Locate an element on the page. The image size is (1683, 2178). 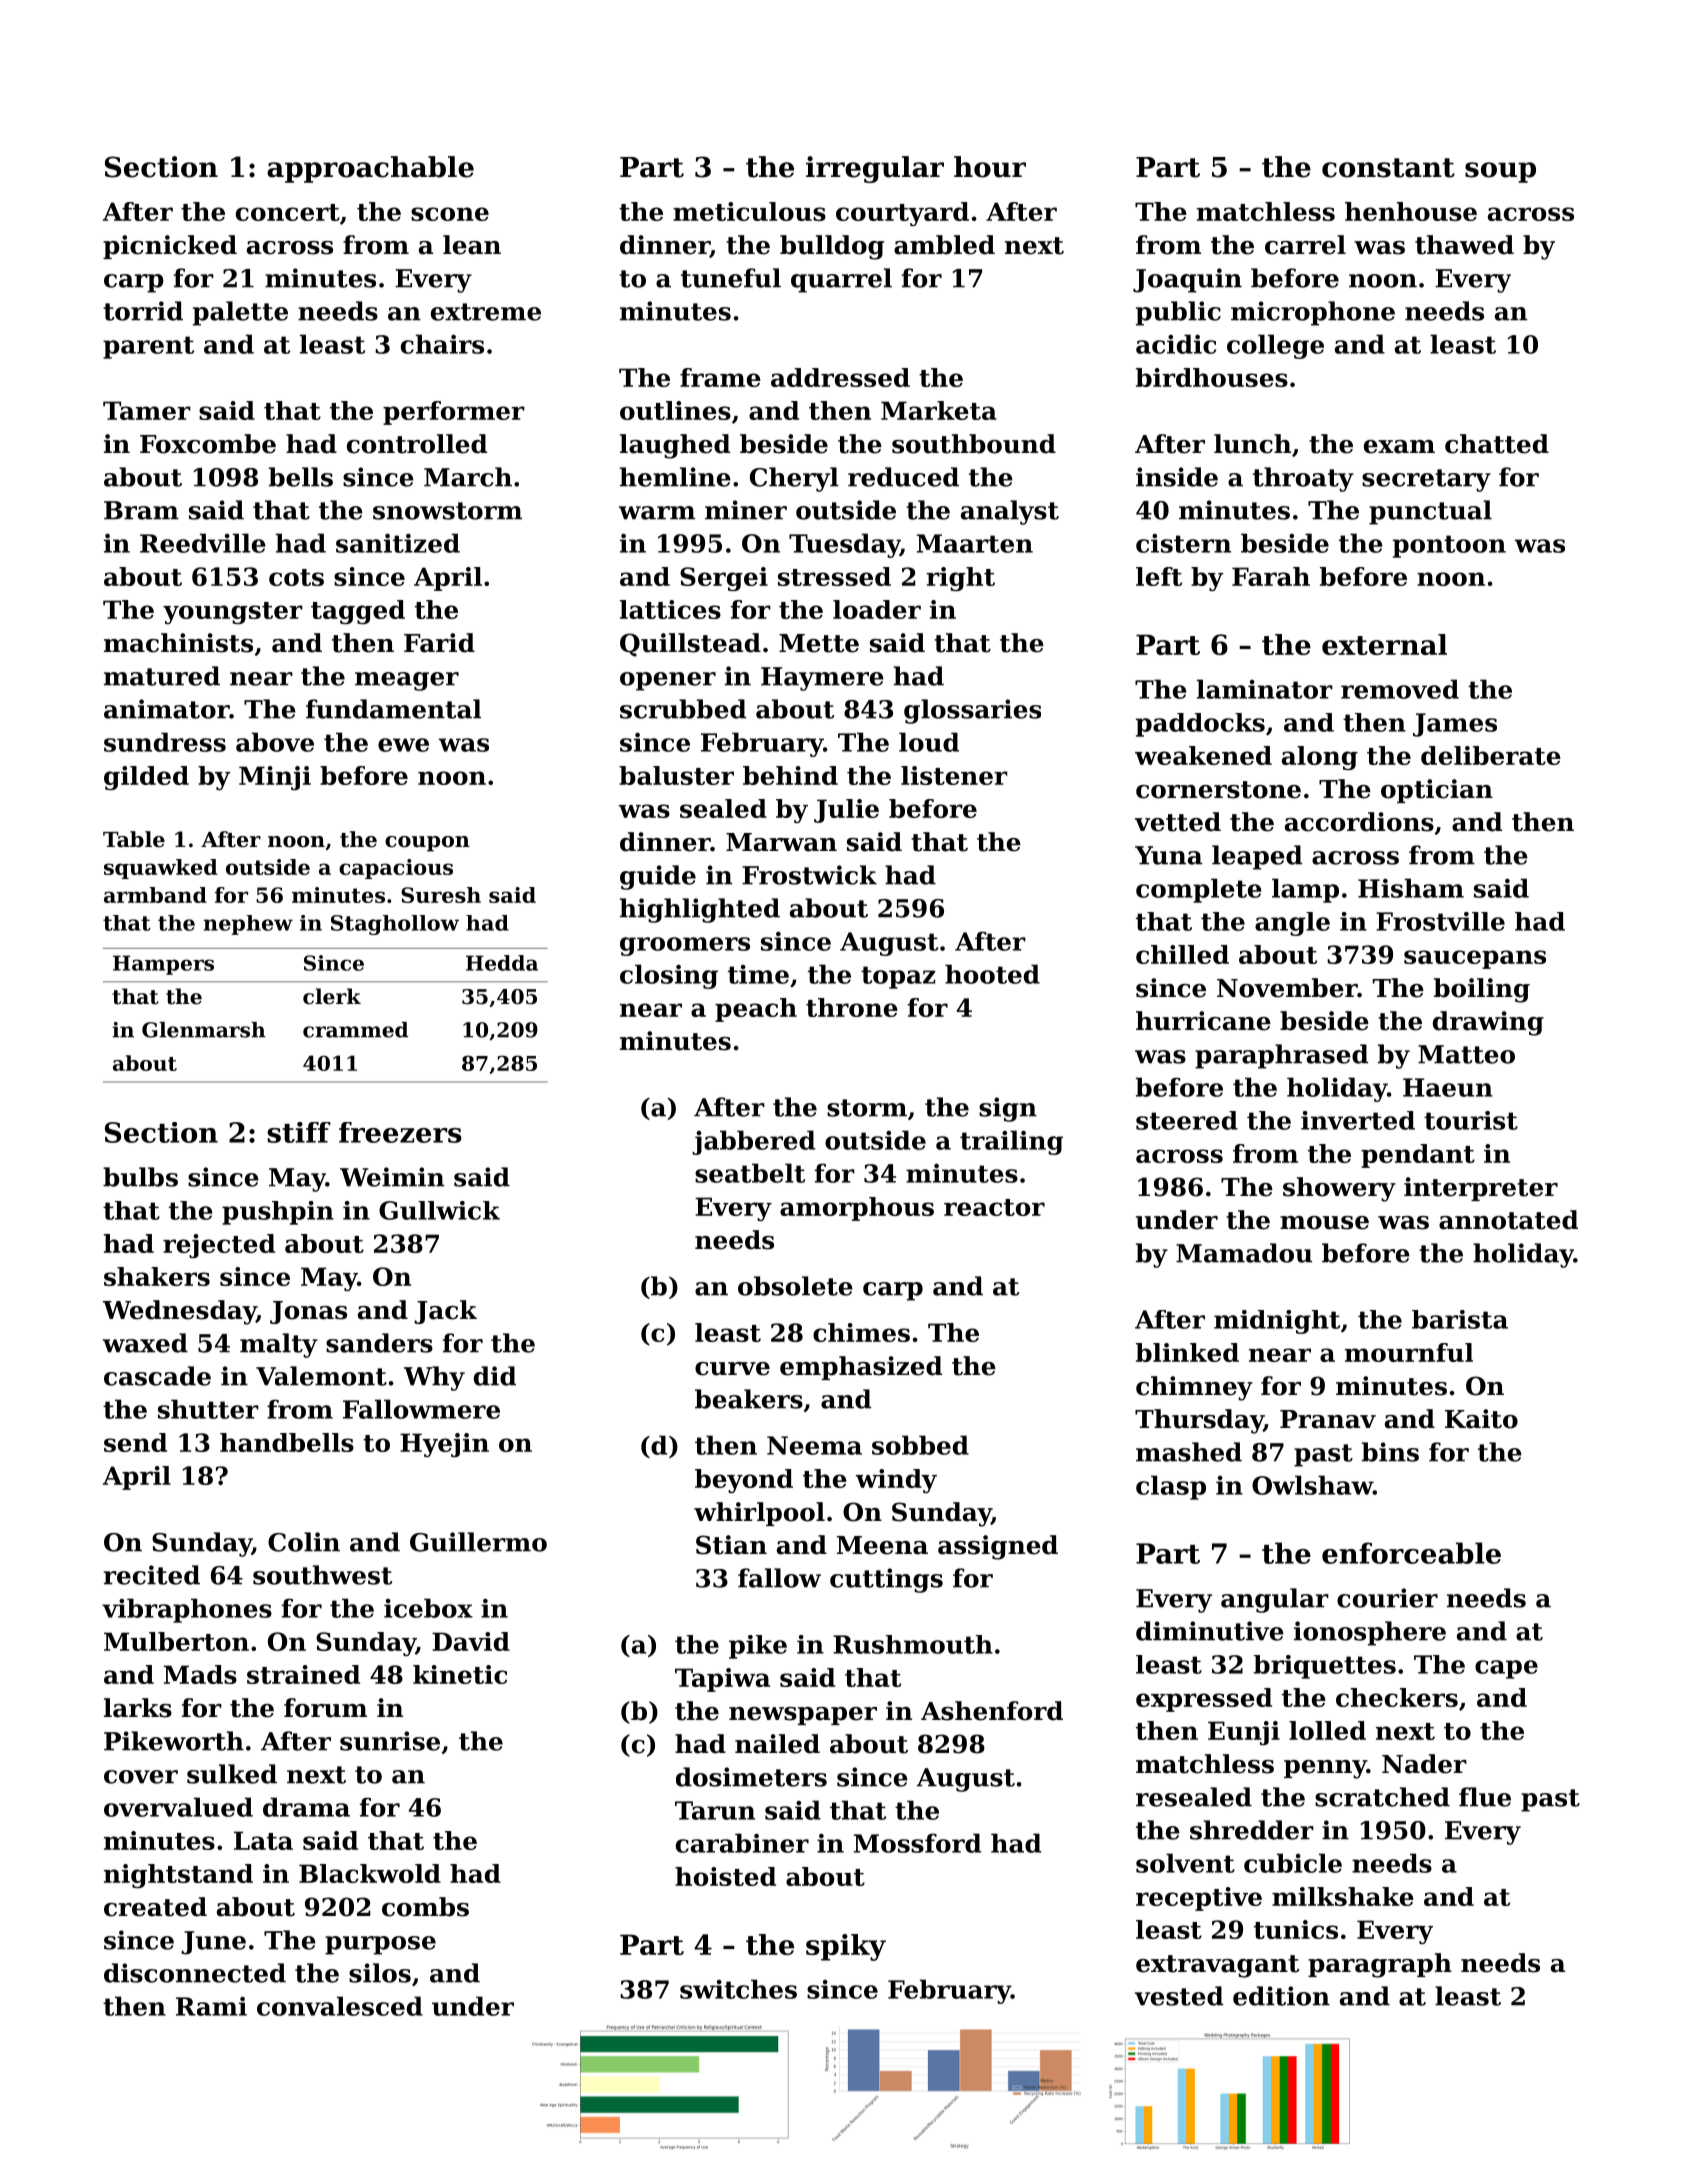
frame is located at coordinates (720, 377).
